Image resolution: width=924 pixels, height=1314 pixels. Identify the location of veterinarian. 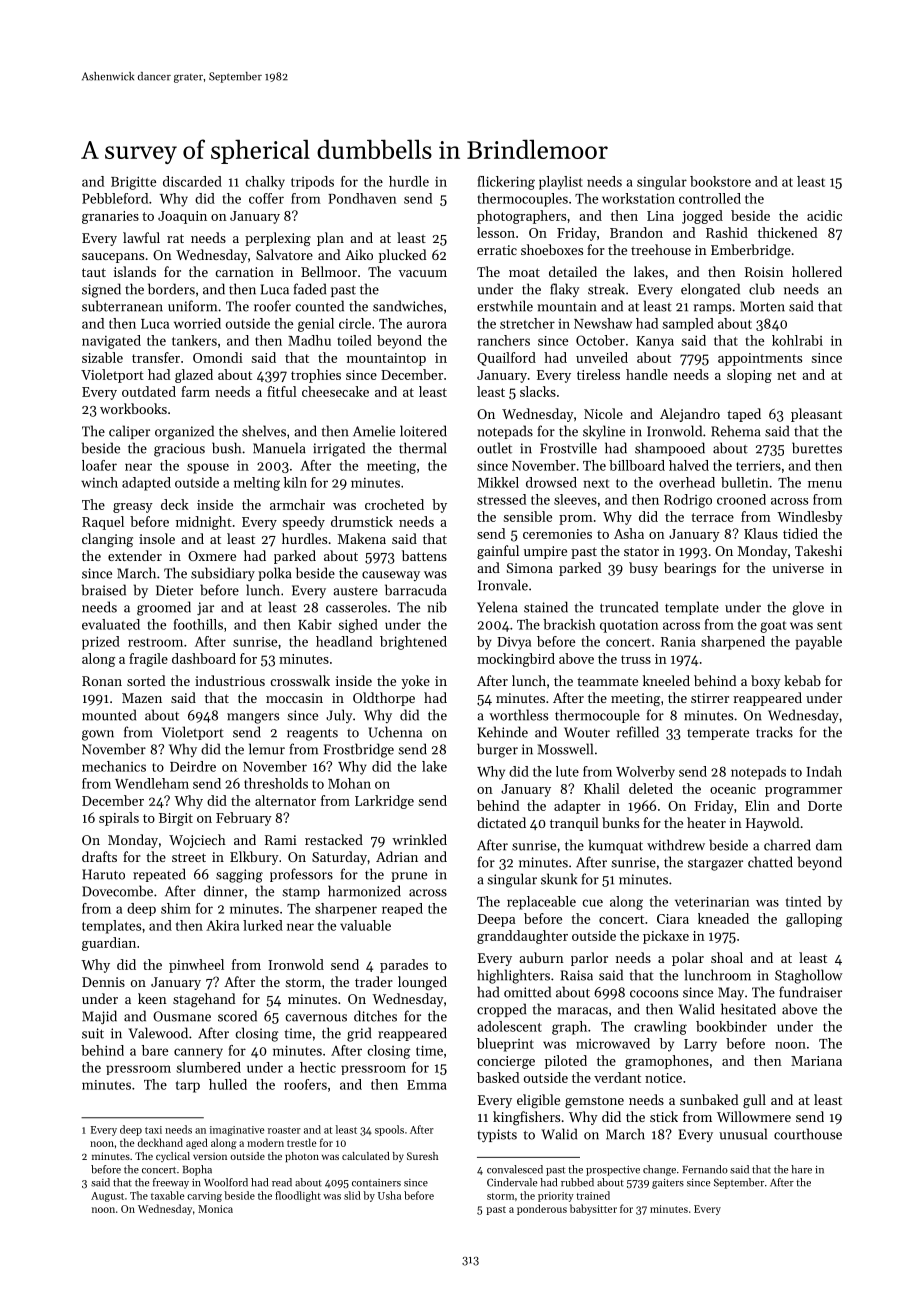
(712, 902).
